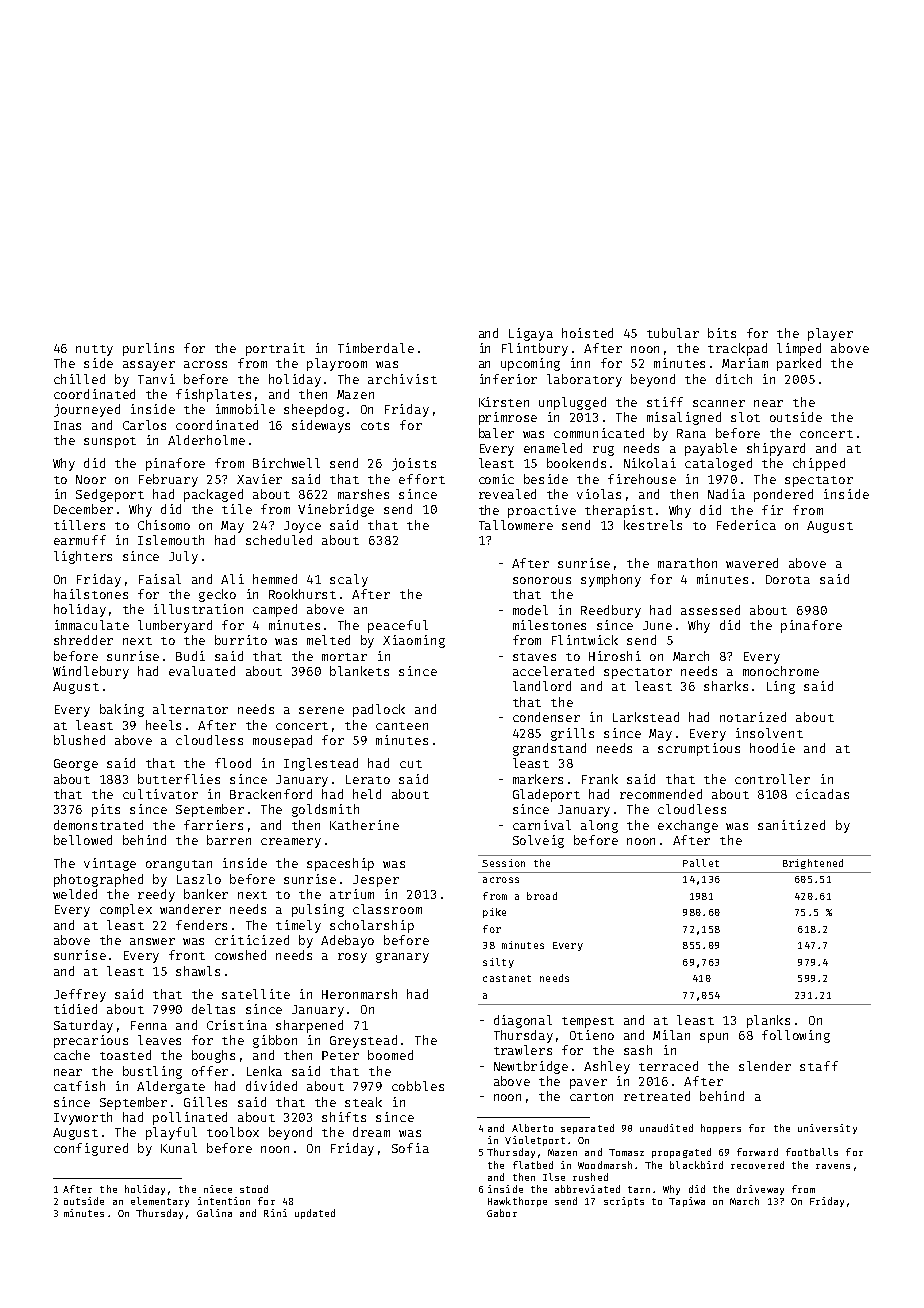 This screenshot has height=1308, width=924. Describe the element at coordinates (721, 1129) in the screenshot. I see `hoppers` at that location.
